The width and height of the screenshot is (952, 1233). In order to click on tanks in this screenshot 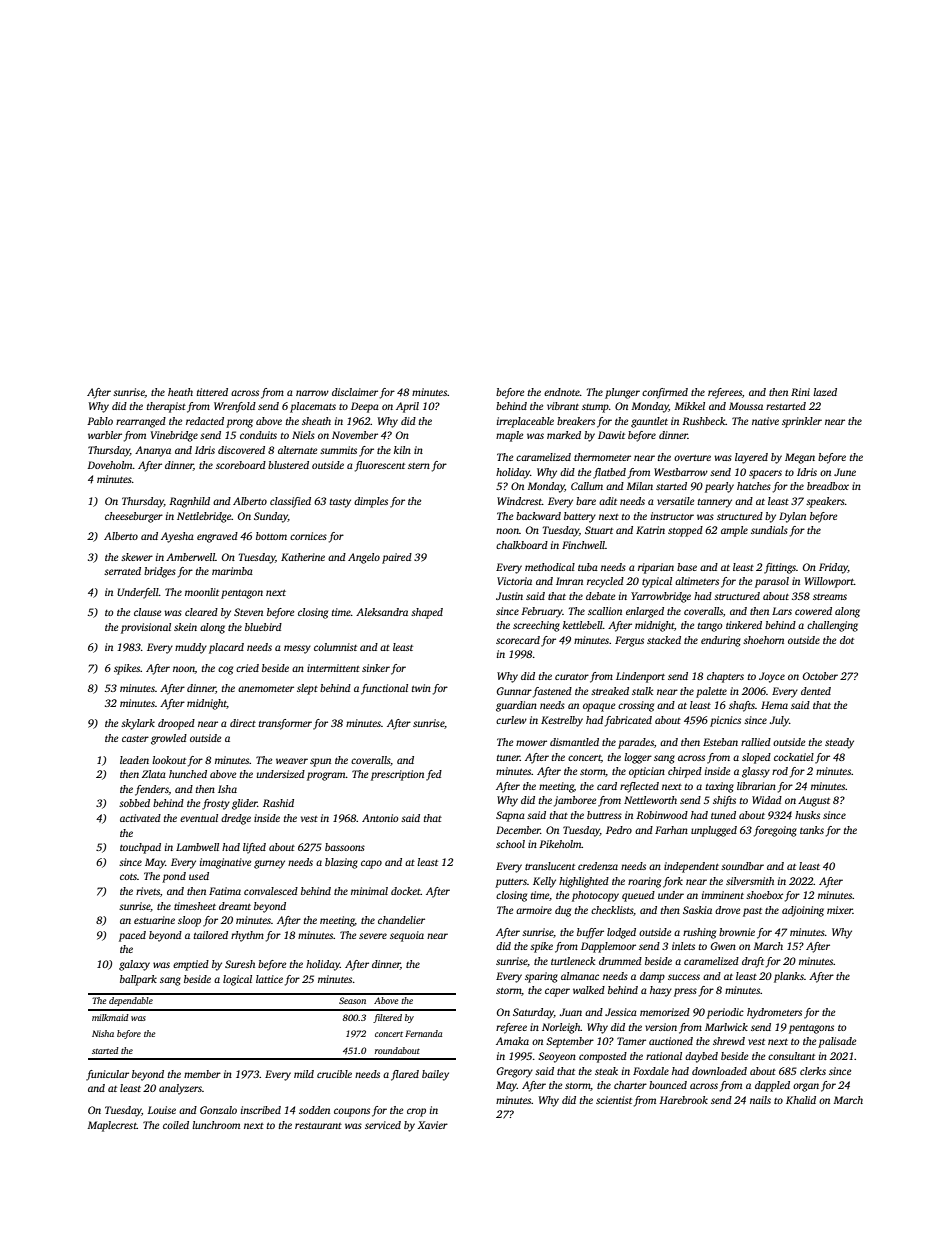, I will do `click(812, 830)`.
